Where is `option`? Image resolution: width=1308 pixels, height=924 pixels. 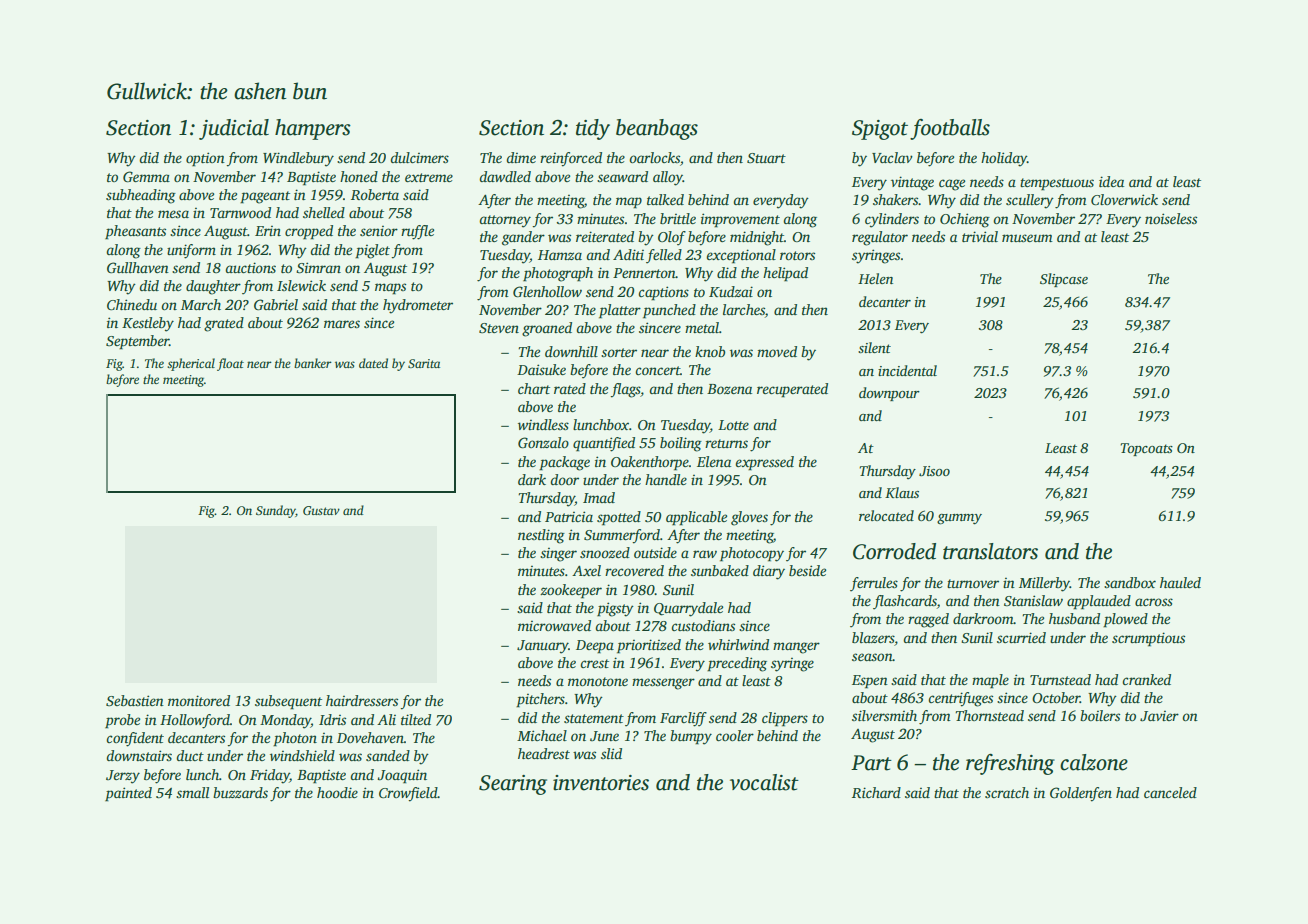 option is located at coordinates (205, 159).
